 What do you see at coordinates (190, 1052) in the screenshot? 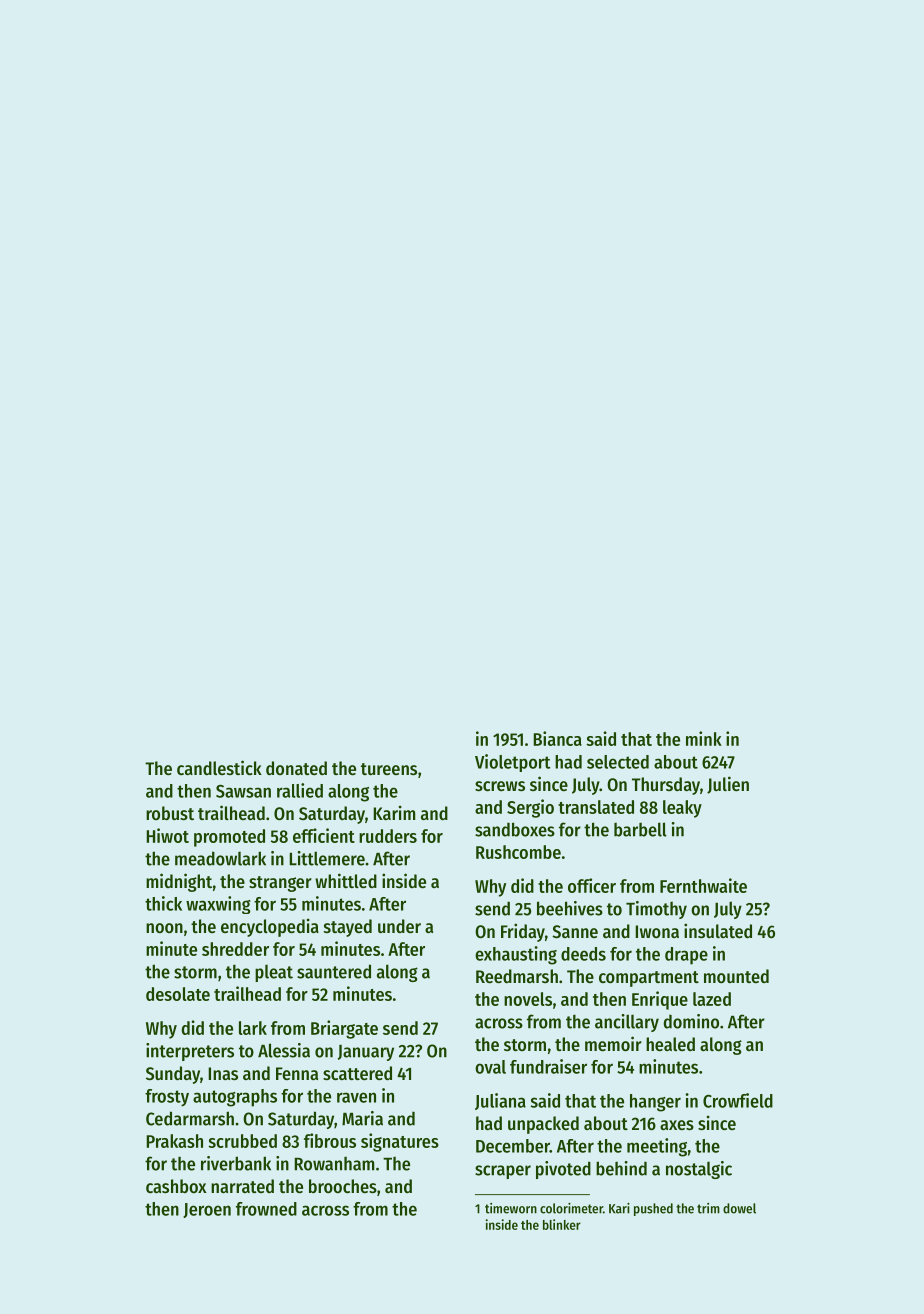
I see `interpreters` at bounding box center [190, 1052].
